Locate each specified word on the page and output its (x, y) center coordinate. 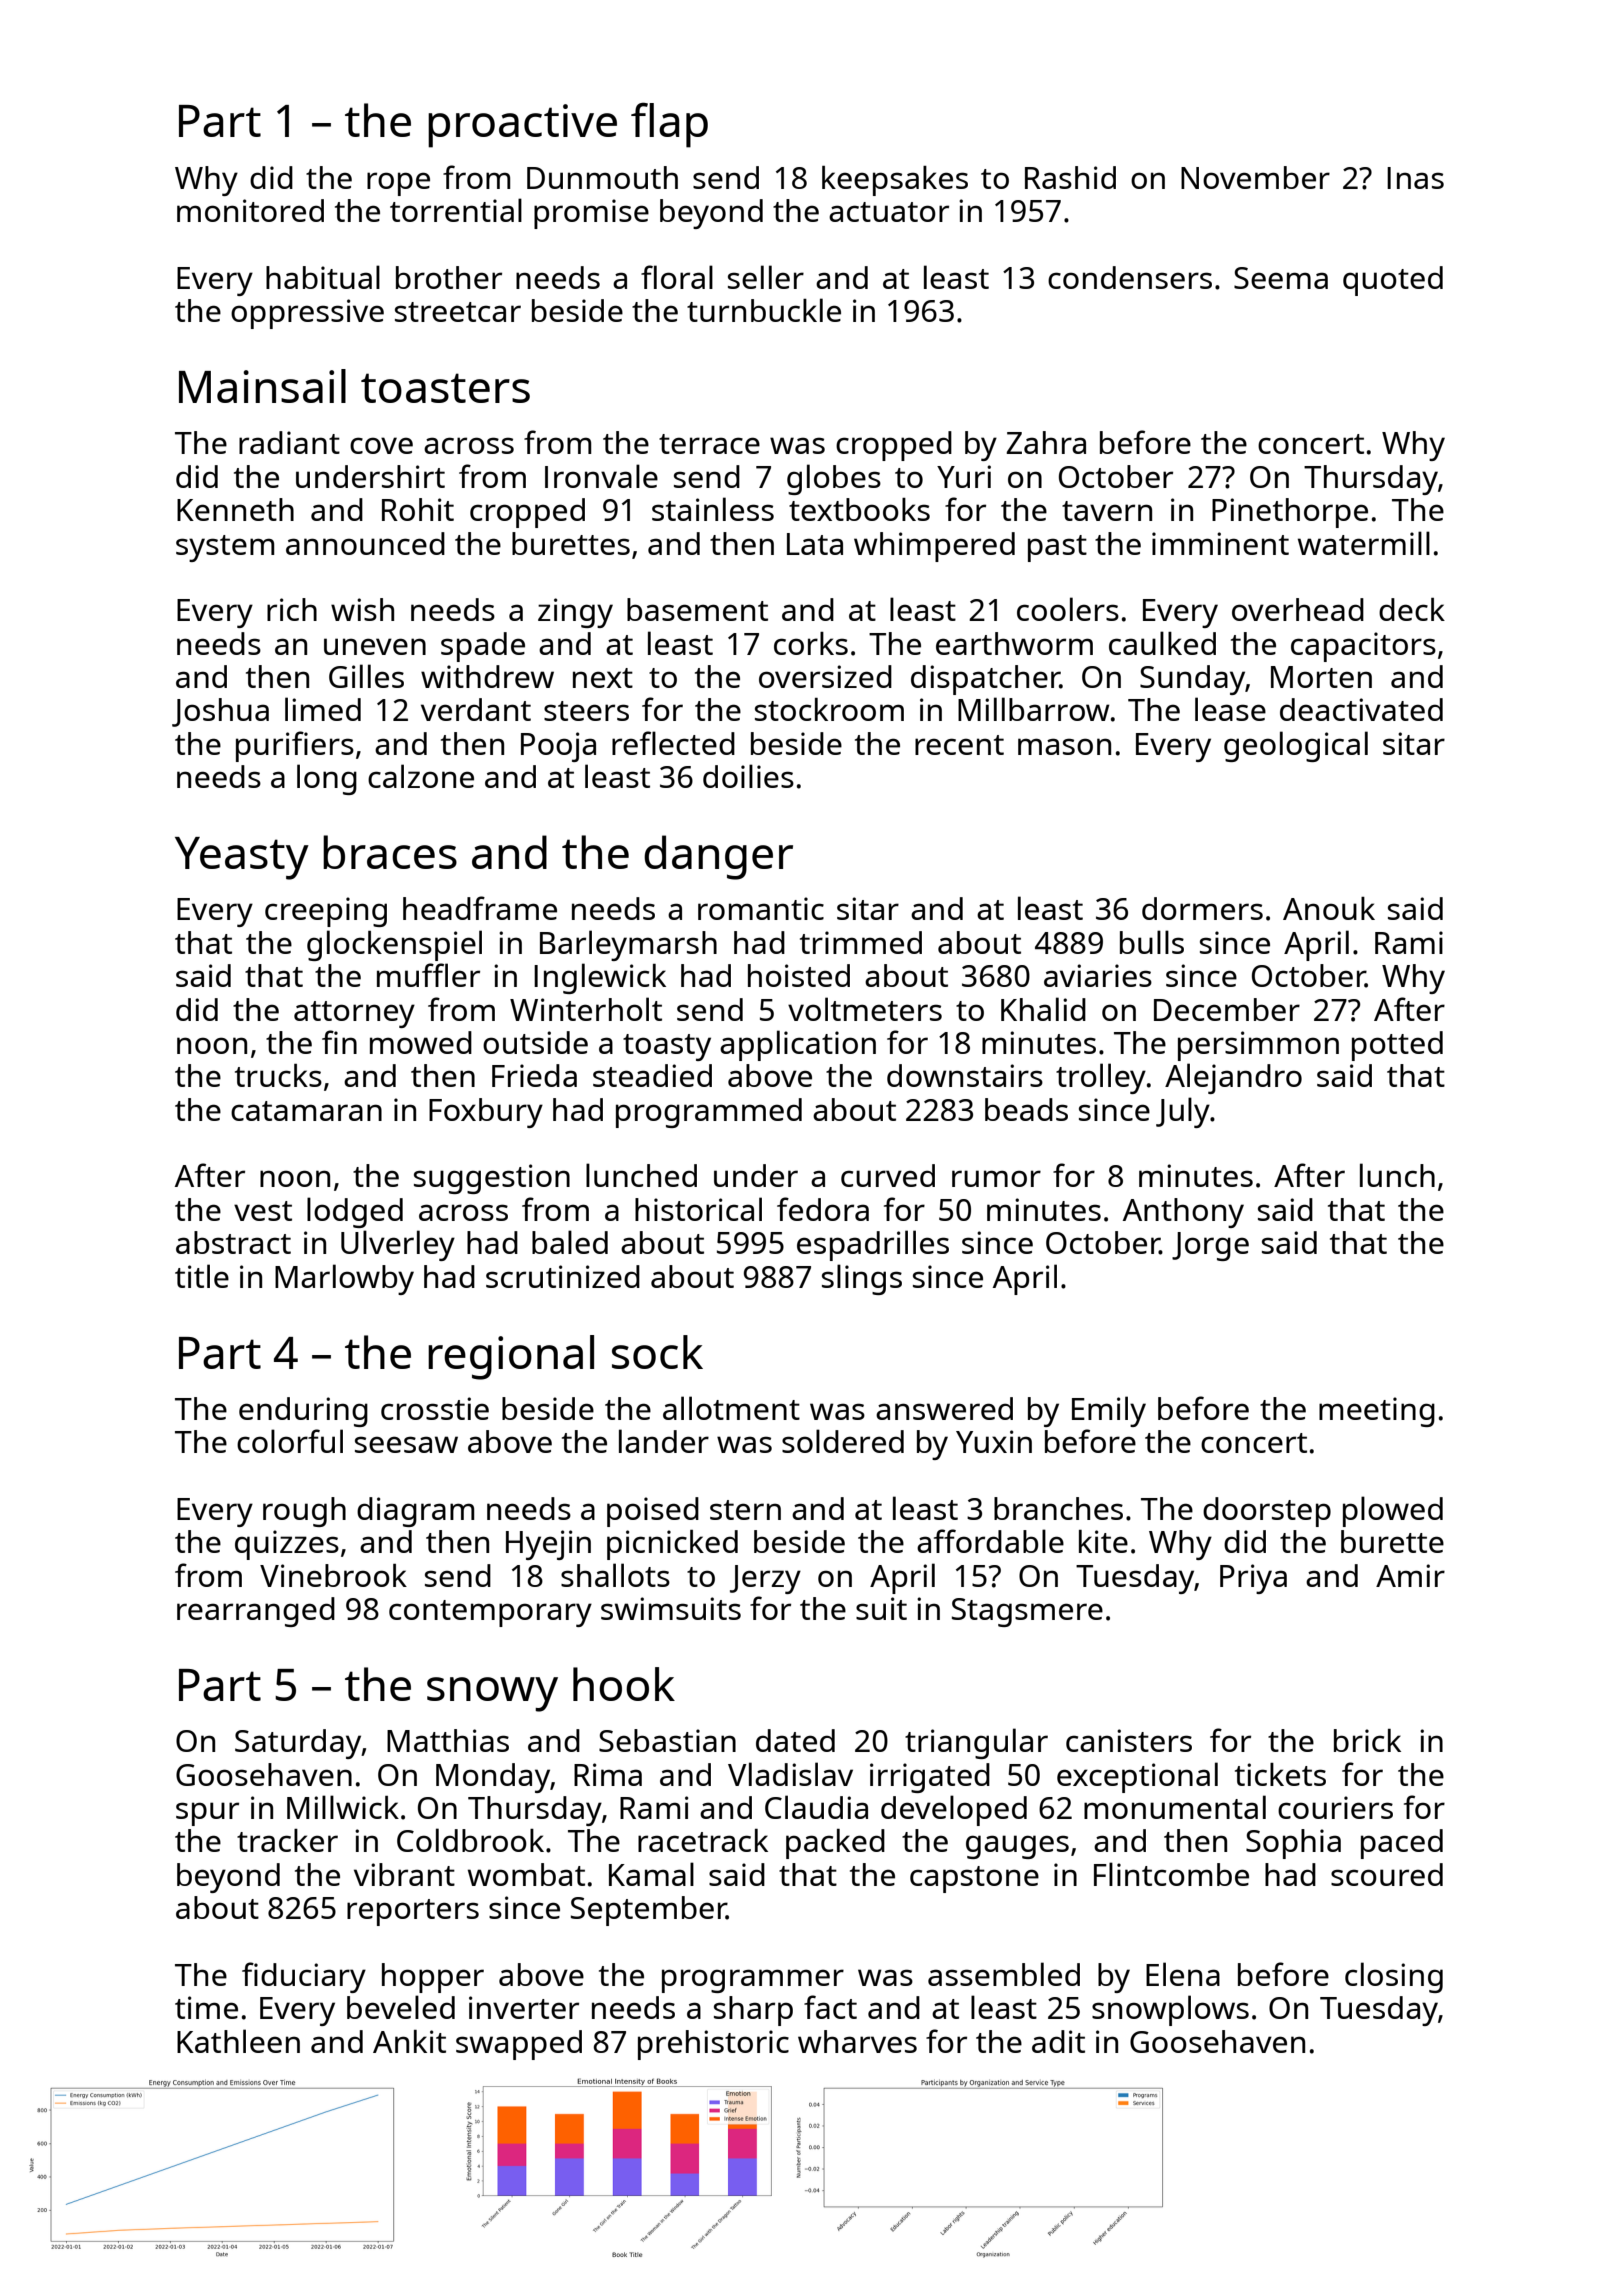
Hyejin (548, 1545)
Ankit (409, 2041)
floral (677, 277)
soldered (843, 1441)
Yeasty (242, 858)
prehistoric (713, 2045)
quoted (1393, 281)
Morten (1321, 677)
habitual (323, 277)
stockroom (829, 709)
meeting (1377, 1412)
